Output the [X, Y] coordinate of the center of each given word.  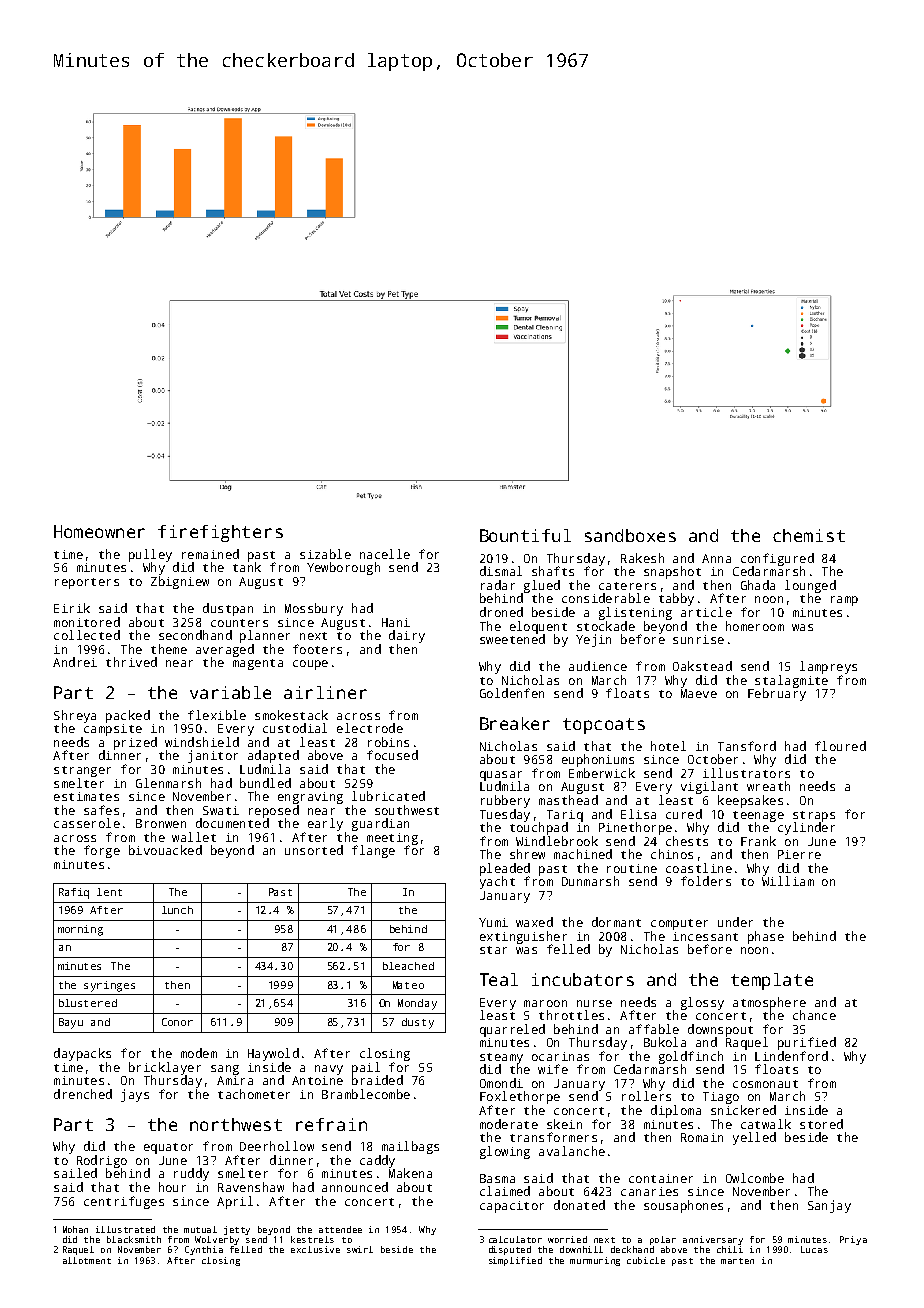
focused [392, 755]
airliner [325, 692]
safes [101, 810]
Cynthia [204, 1250]
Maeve [699, 693]
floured [840, 746]
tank [247, 567]
